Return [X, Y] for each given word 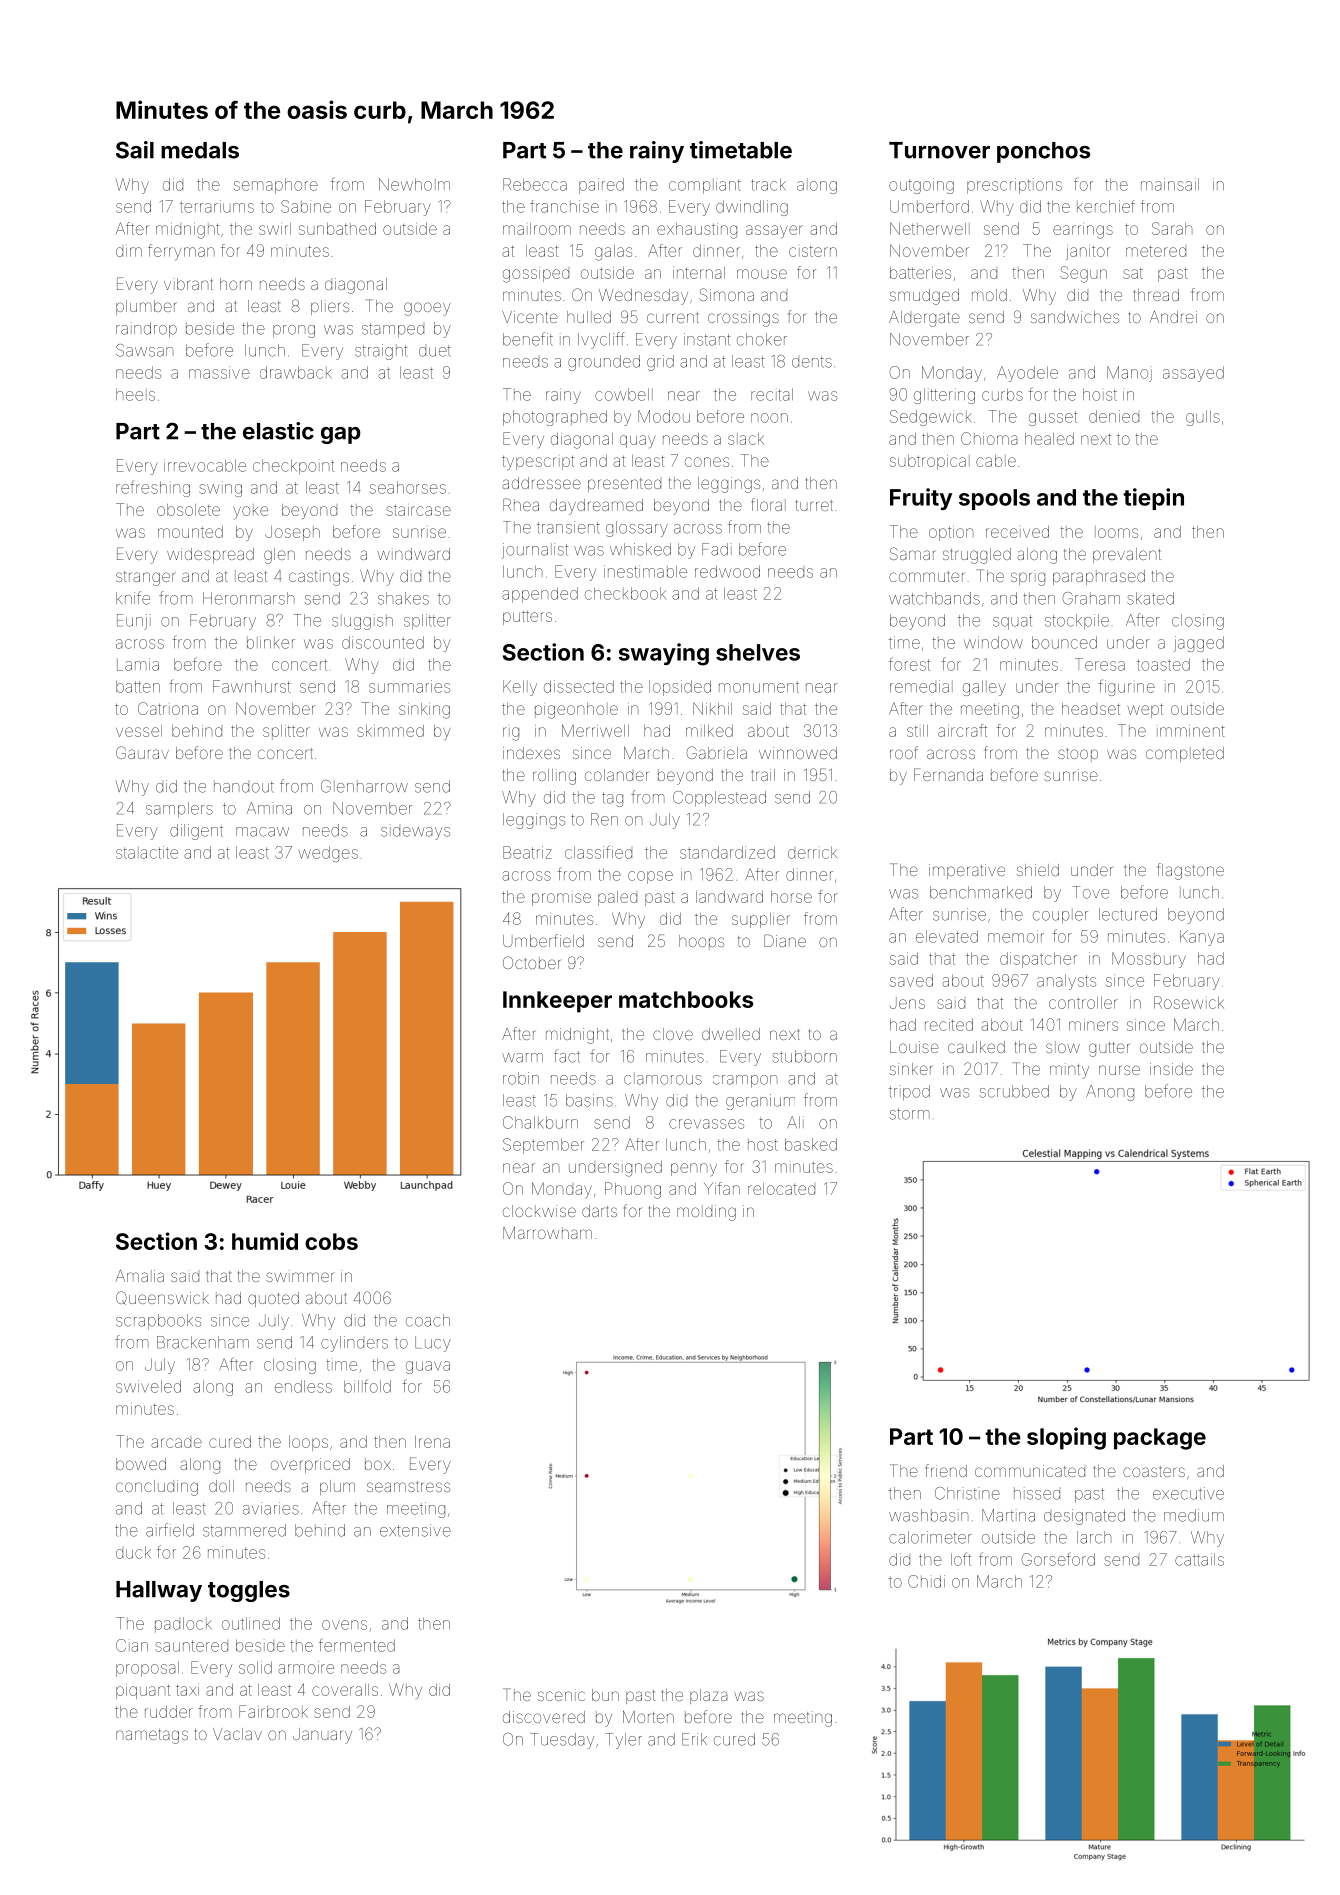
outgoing [921, 186]
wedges [328, 854]
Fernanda [948, 774]
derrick [812, 852]
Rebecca [535, 184]
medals [200, 150]
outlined [251, 1623]
